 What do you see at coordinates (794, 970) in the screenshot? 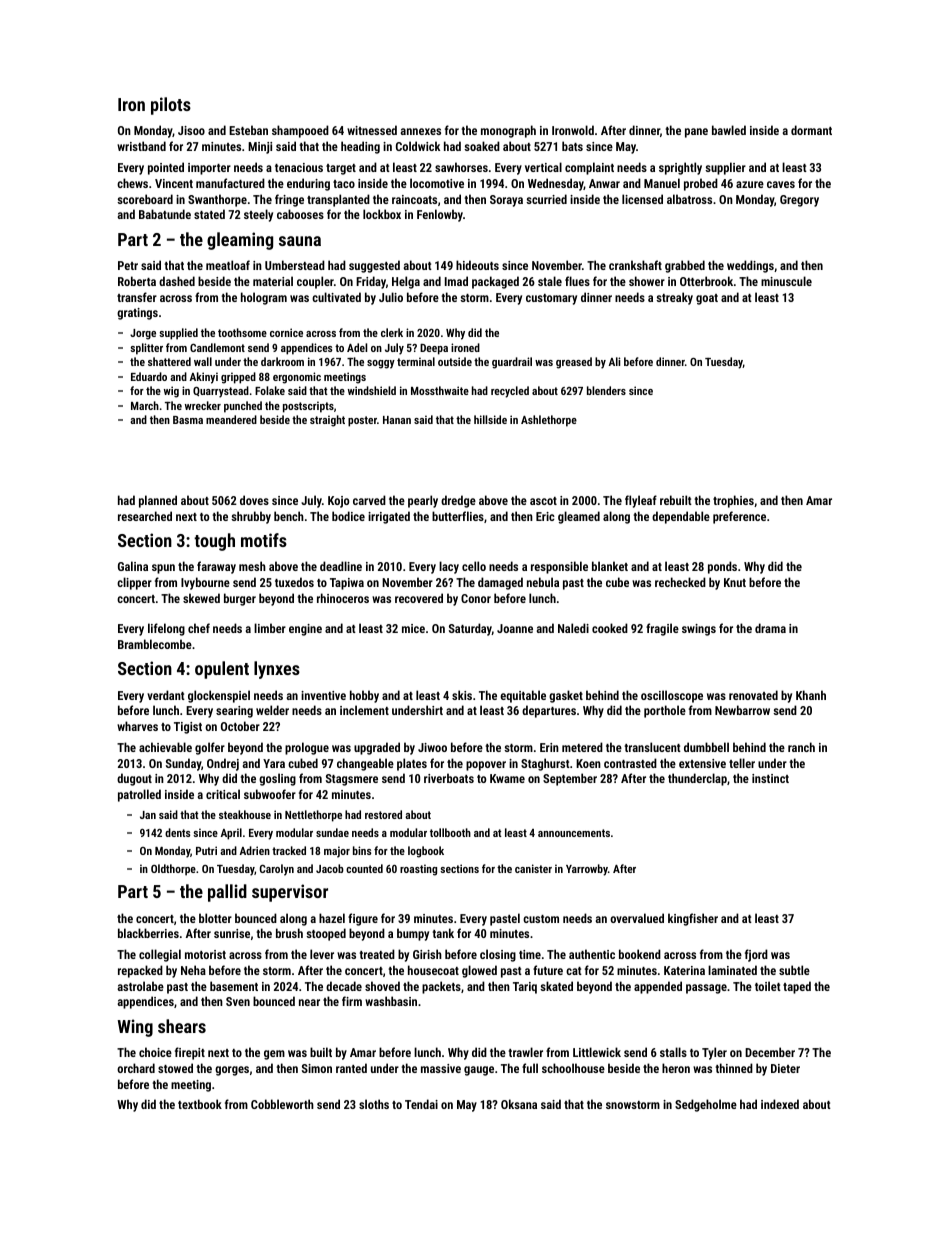
I see `subtle` at bounding box center [794, 970].
